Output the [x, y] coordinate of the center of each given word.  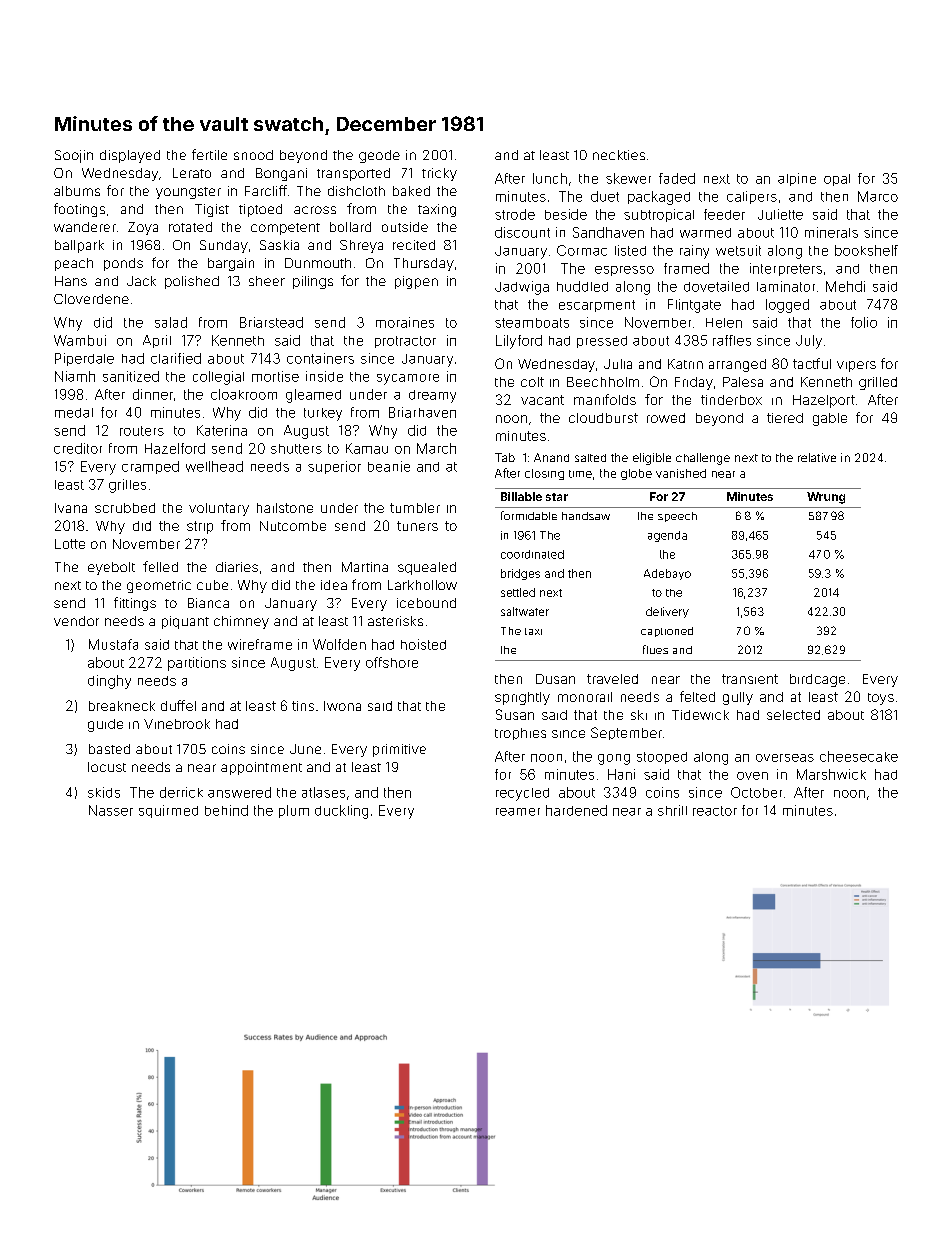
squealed [427, 568]
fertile [209, 154]
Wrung [826, 498]
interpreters [786, 269]
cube [212, 585]
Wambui [80, 340]
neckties [619, 155]
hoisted [423, 644]
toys [881, 699]
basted [109, 749]
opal [837, 180]
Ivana [71, 508]
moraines [405, 322]
